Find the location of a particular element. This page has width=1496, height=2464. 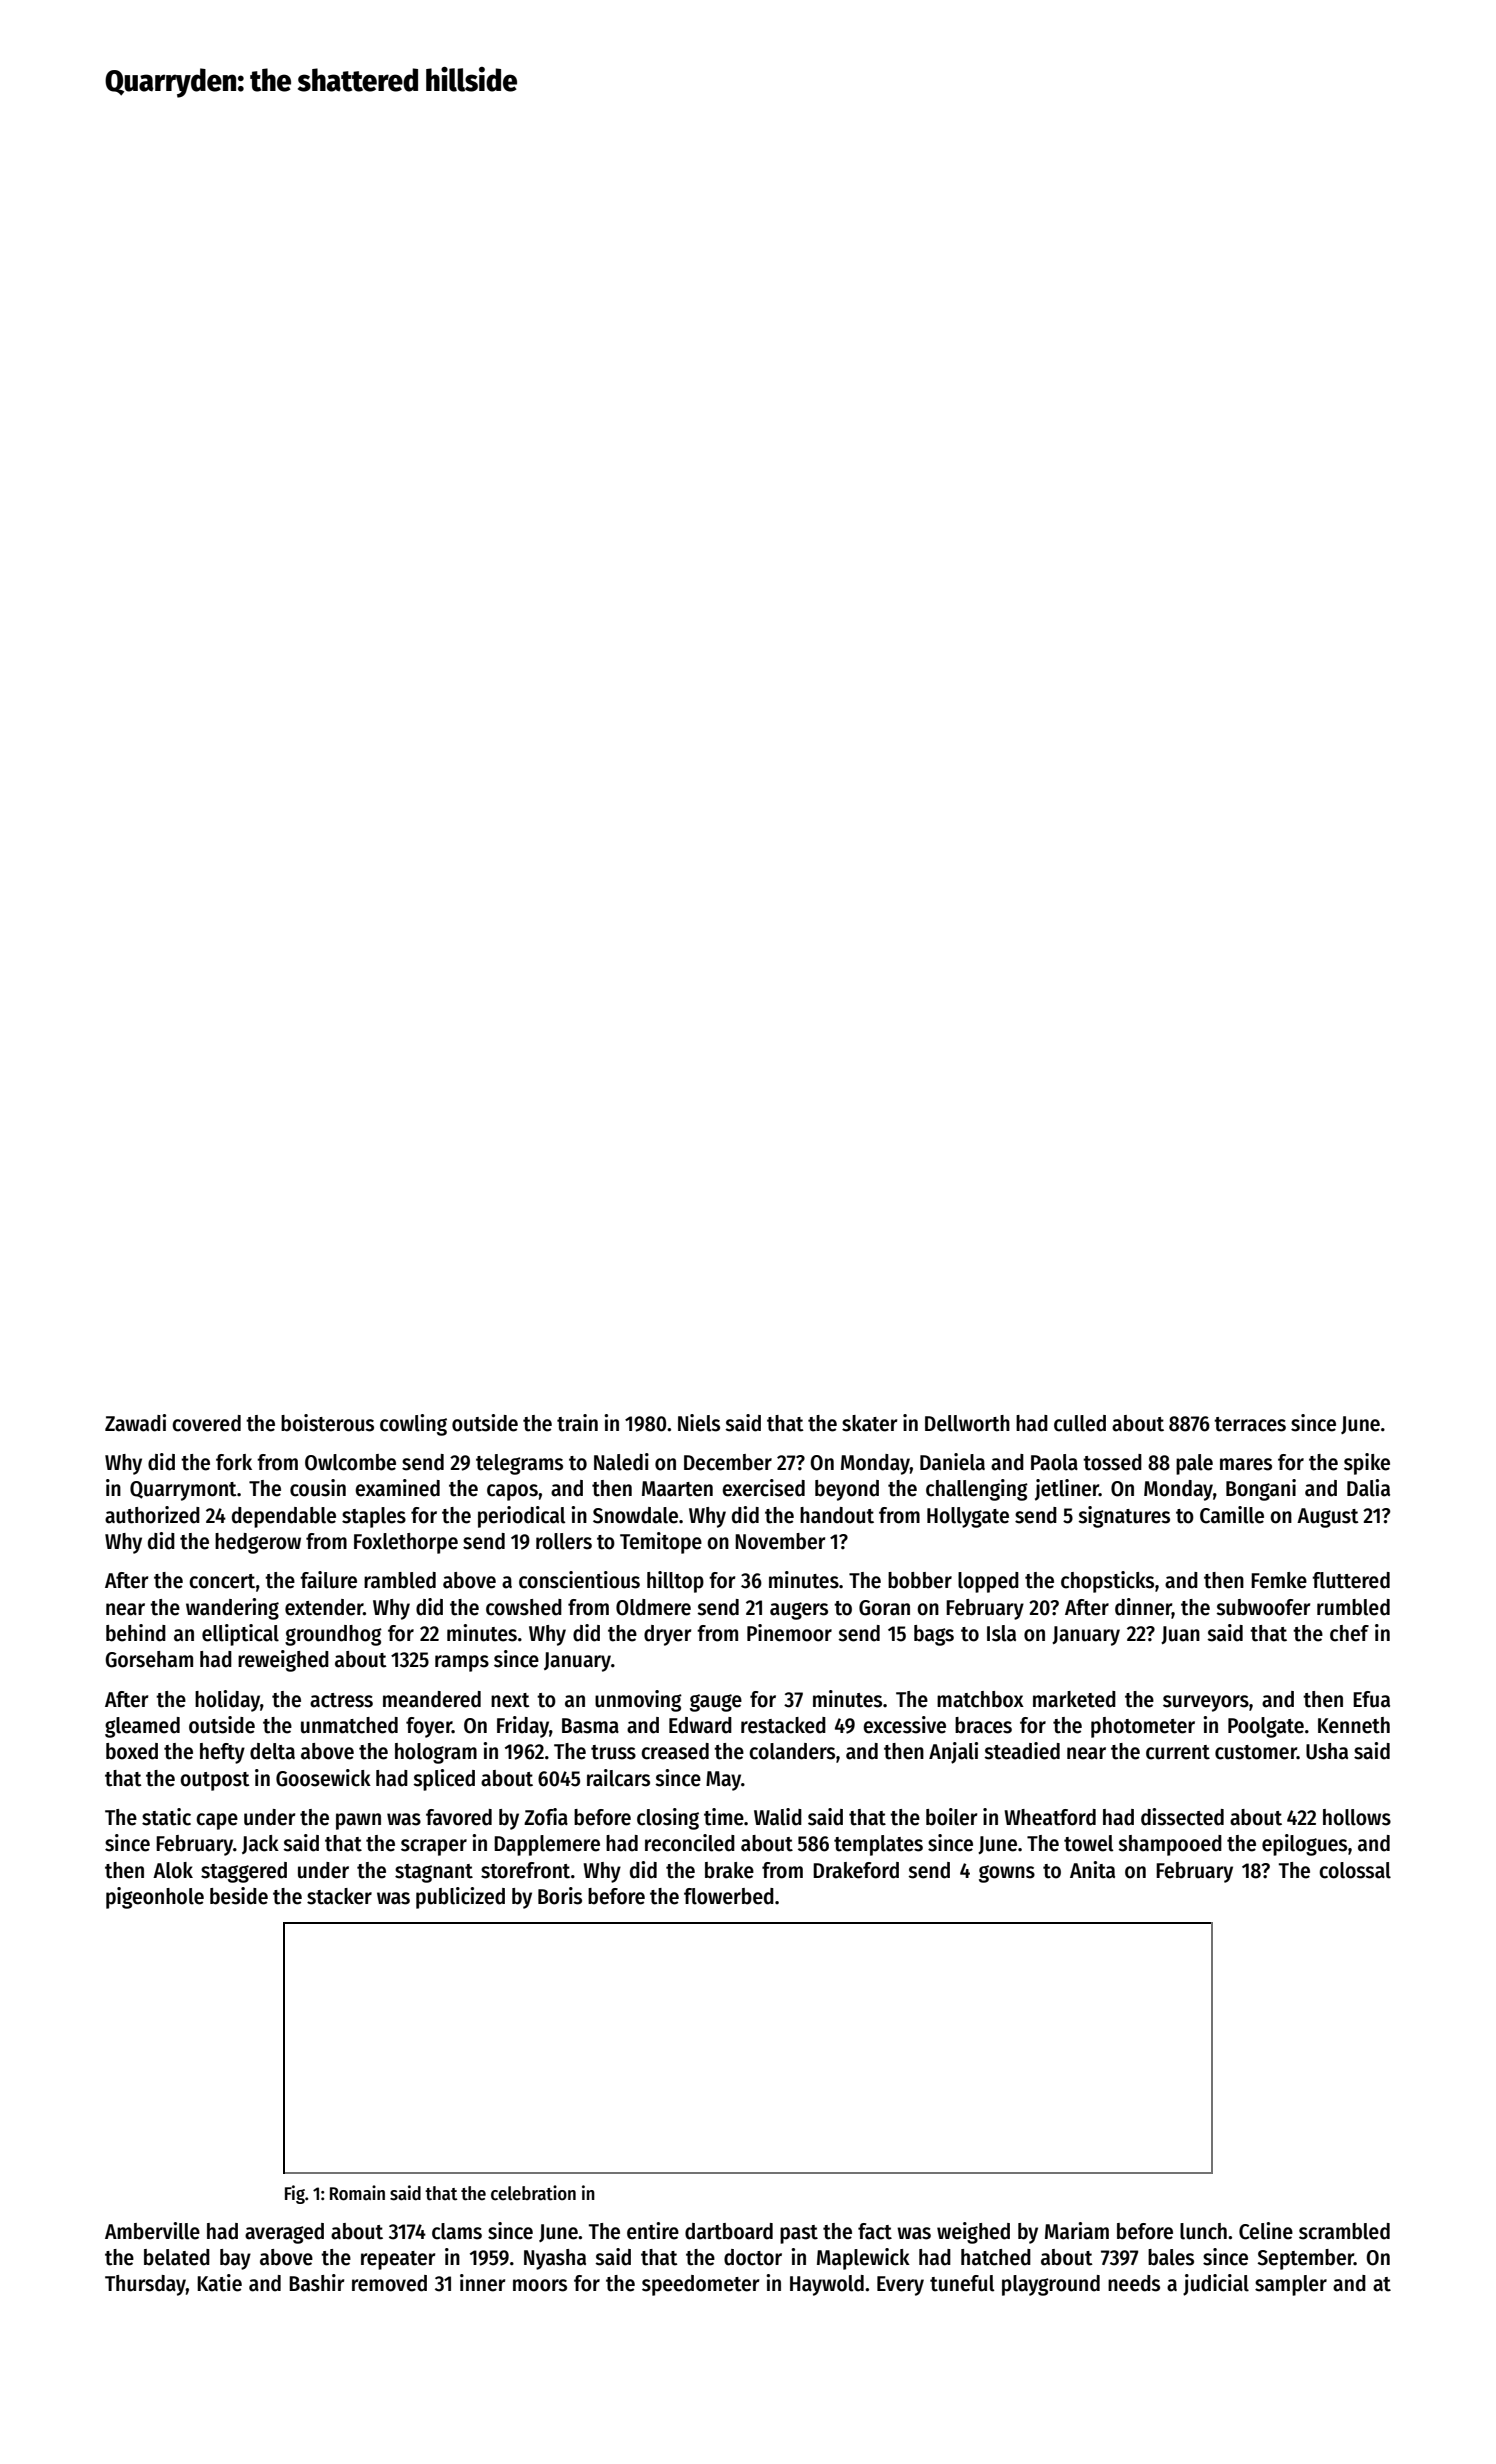

Romain is located at coordinates (357, 2193).
